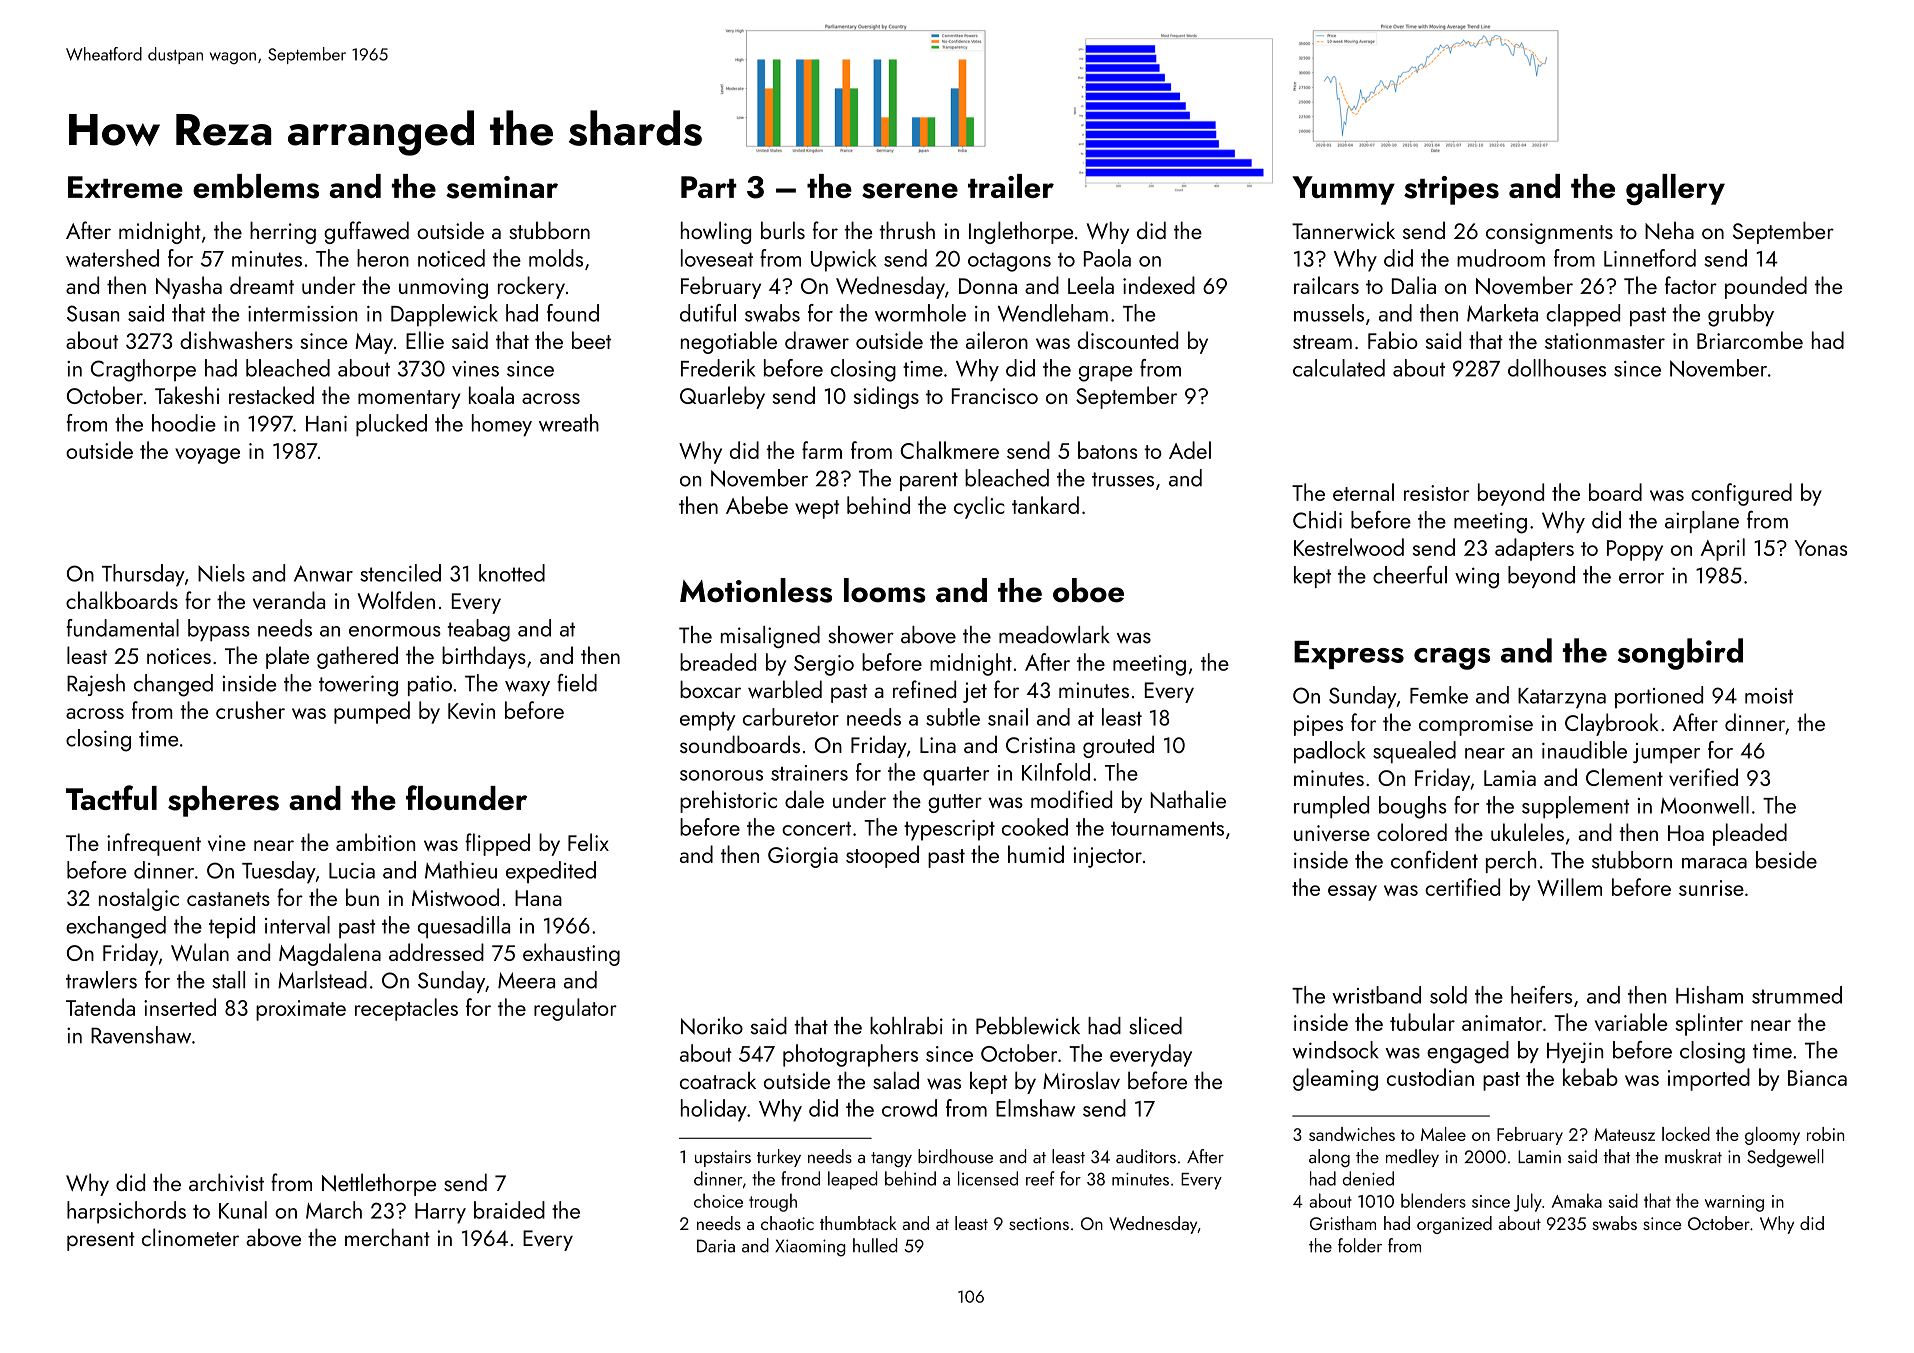 This image has width=1914, height=1353. I want to click on Hana, so click(538, 898).
